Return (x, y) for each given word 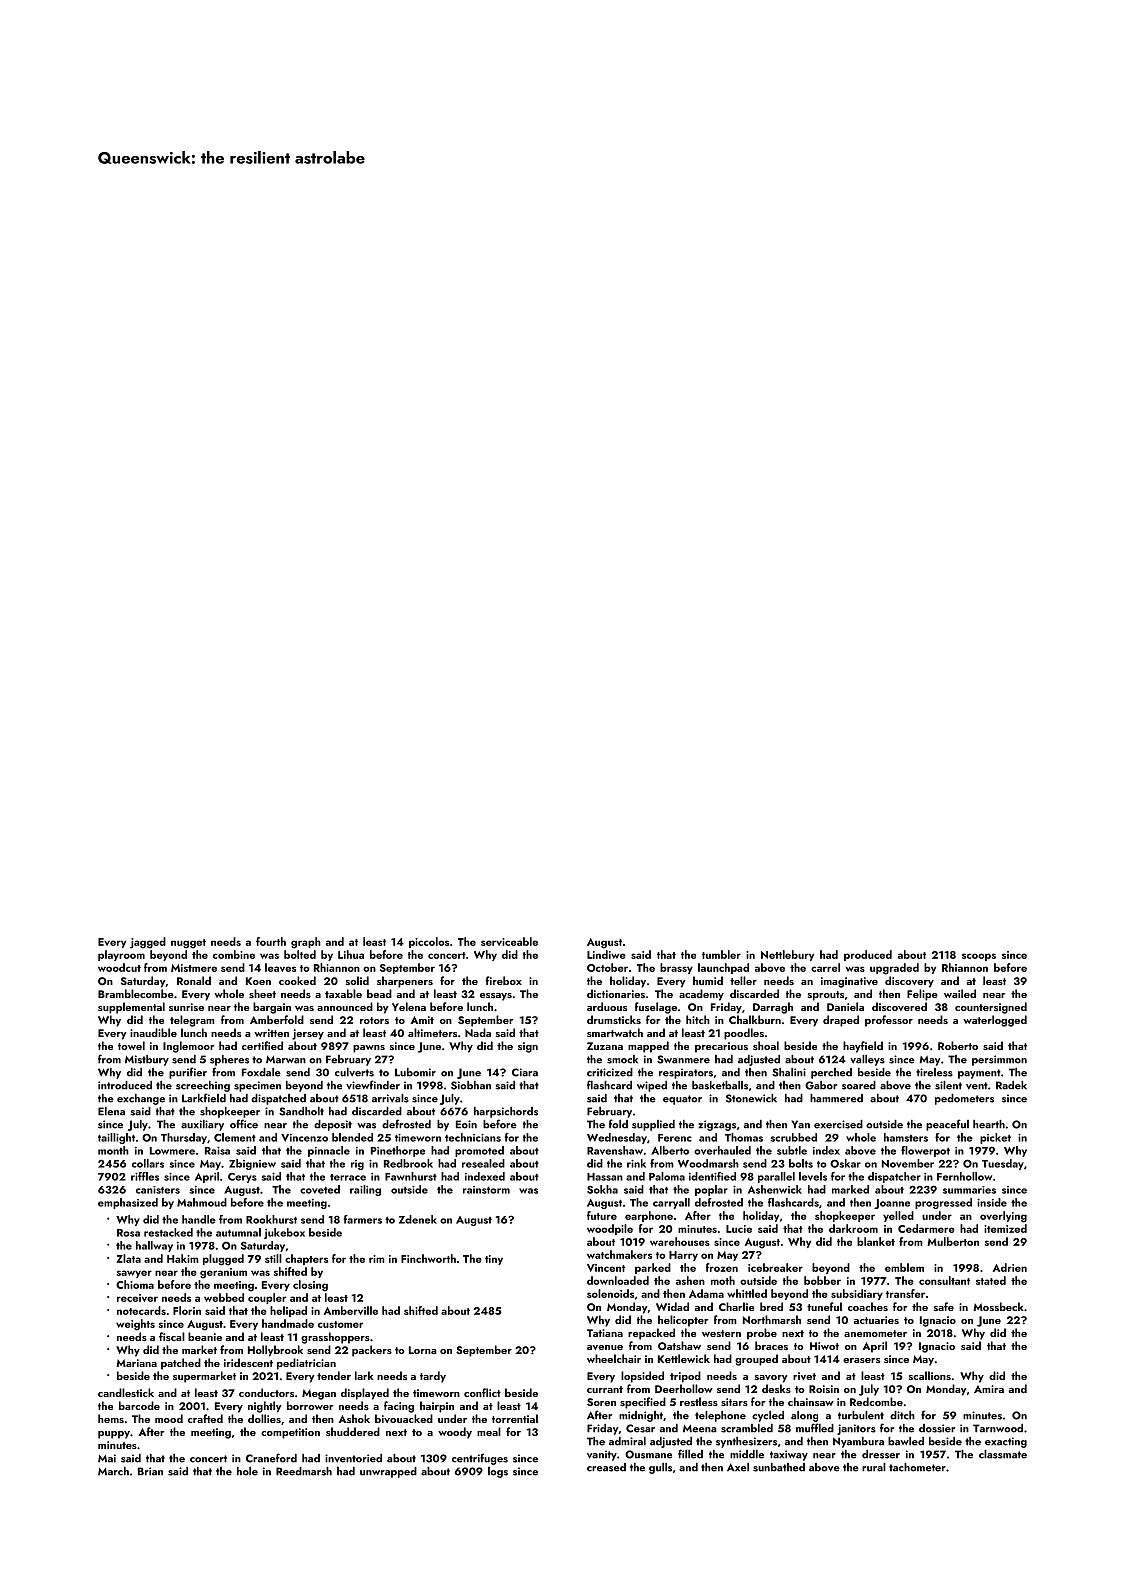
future (602, 1215)
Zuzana (605, 1046)
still (273, 1258)
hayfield (863, 1047)
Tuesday (1003, 1164)
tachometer (917, 1467)
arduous (607, 1006)
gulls (660, 1468)
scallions (930, 1375)
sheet (262, 993)
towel (131, 1045)
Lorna (423, 1350)
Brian (150, 1471)
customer (340, 1324)
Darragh (773, 1008)
